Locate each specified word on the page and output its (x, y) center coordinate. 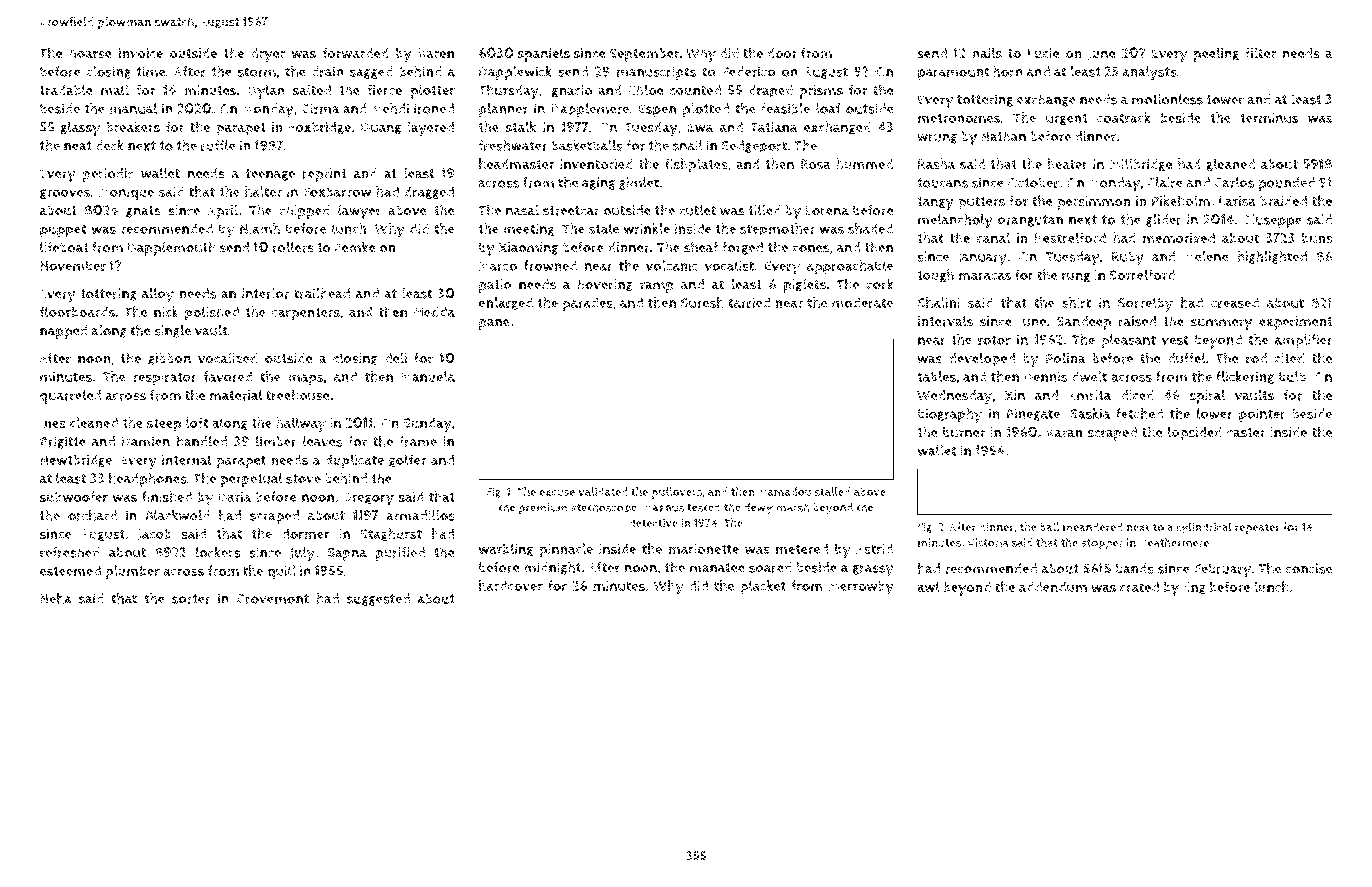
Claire (1165, 182)
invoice (140, 53)
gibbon (169, 359)
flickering (1245, 377)
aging (599, 183)
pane (494, 324)
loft (197, 422)
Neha (56, 598)
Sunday (427, 424)
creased (1235, 303)
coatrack (1124, 118)
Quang (381, 128)
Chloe (646, 90)
